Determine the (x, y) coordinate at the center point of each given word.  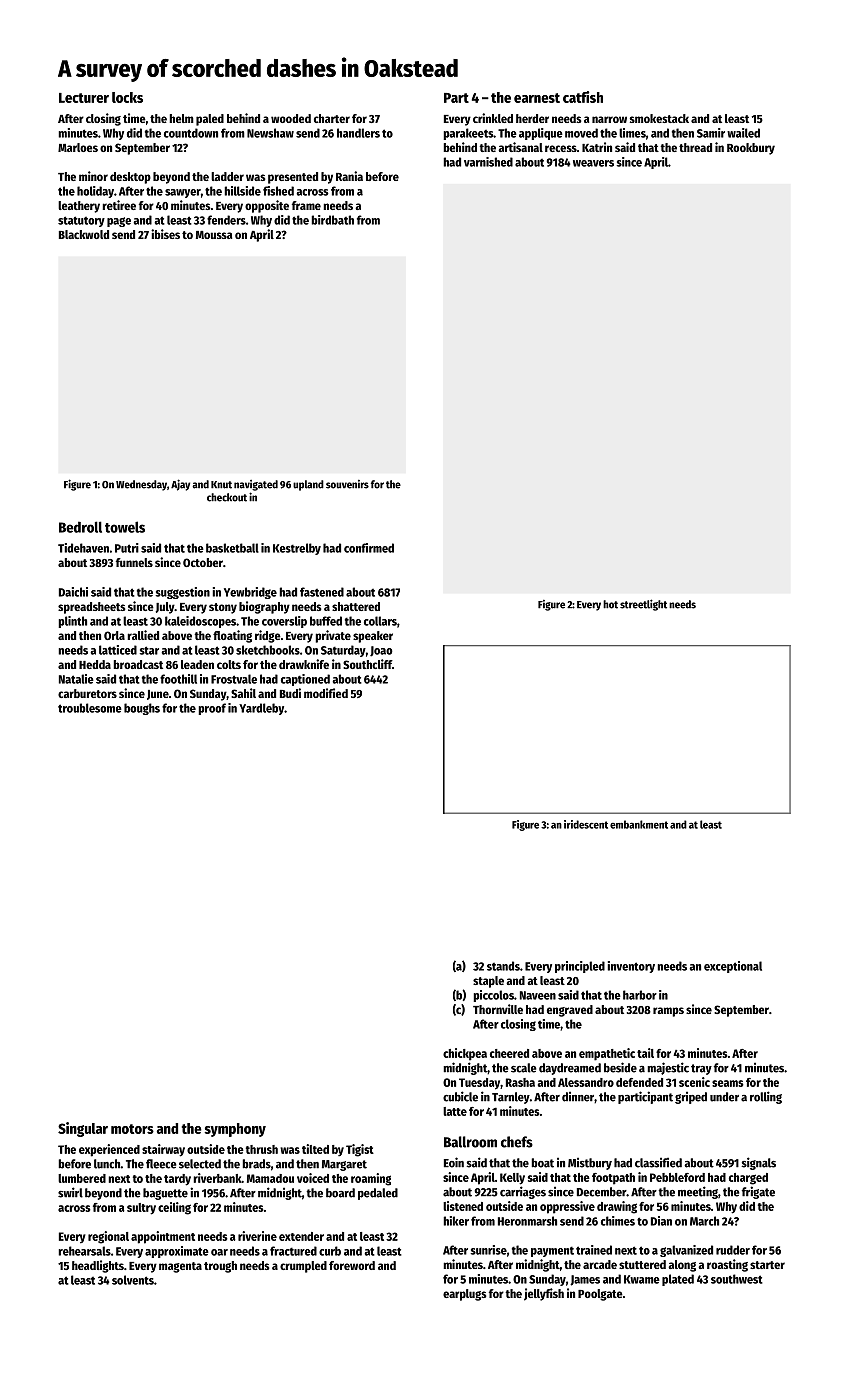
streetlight (643, 605)
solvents (133, 1280)
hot (610, 604)
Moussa (214, 235)
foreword (352, 1265)
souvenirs (347, 484)
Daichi (73, 592)
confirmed (369, 548)
